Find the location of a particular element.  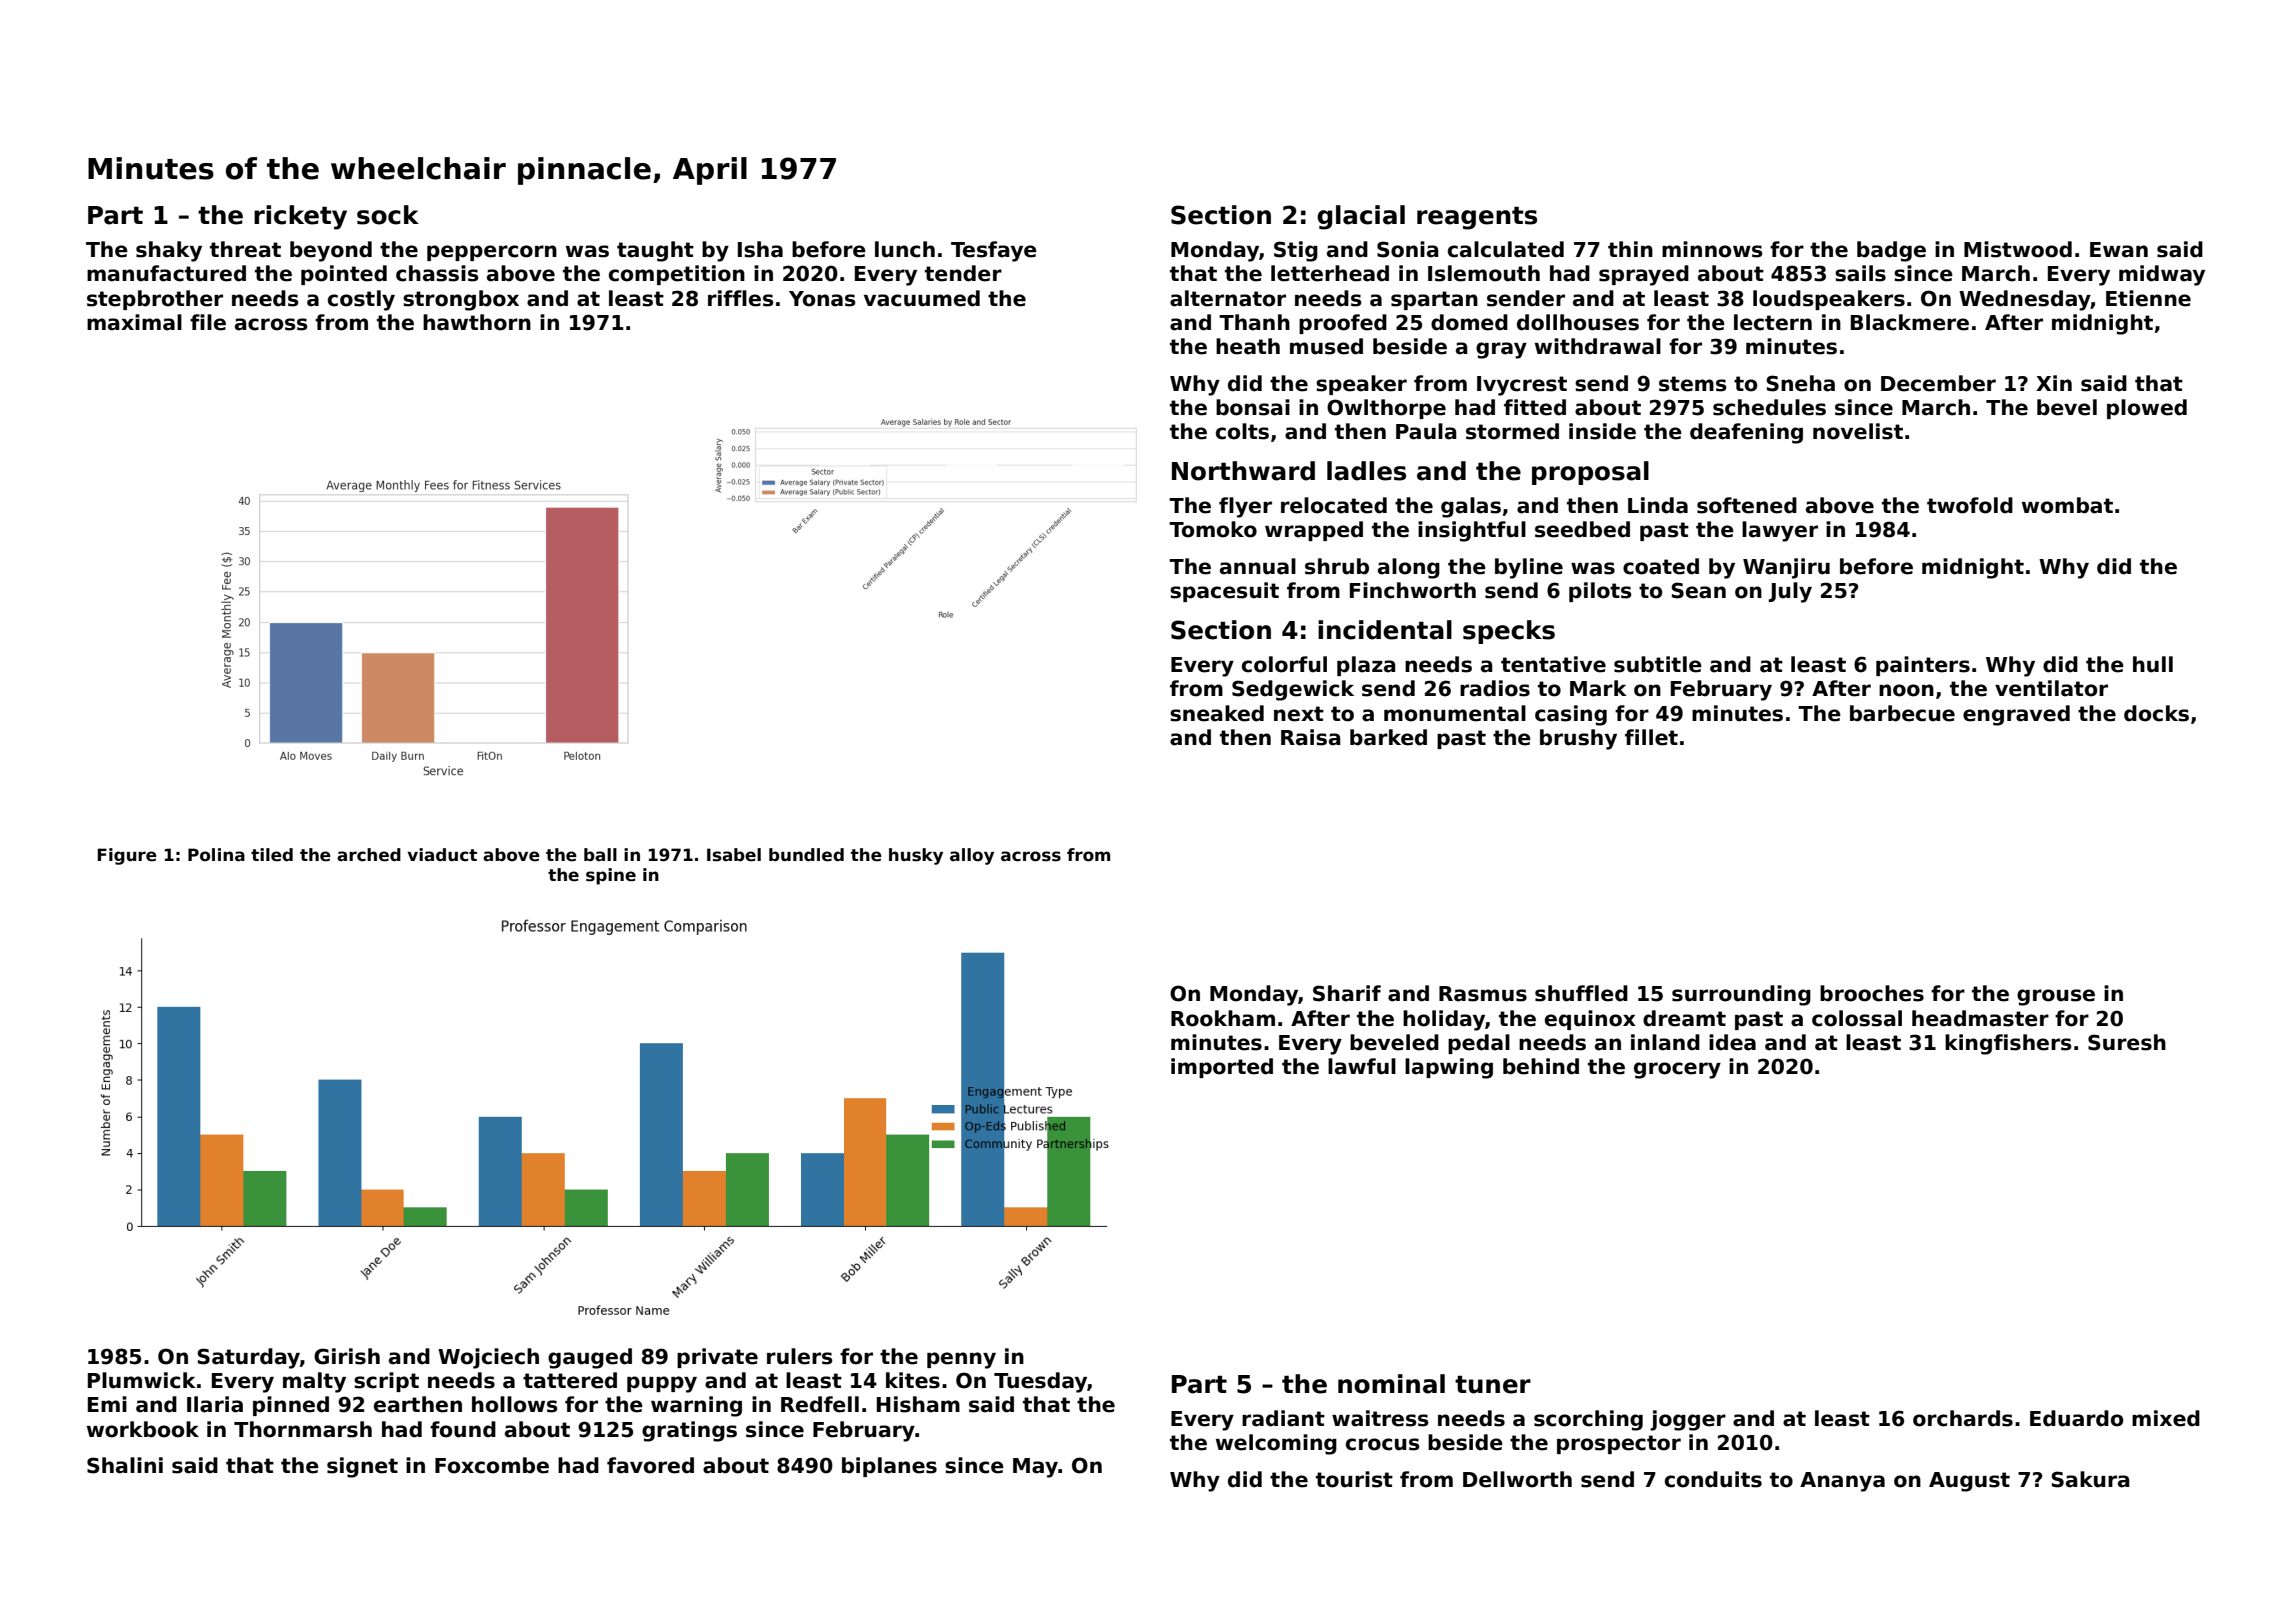

heath is located at coordinates (1248, 346).
